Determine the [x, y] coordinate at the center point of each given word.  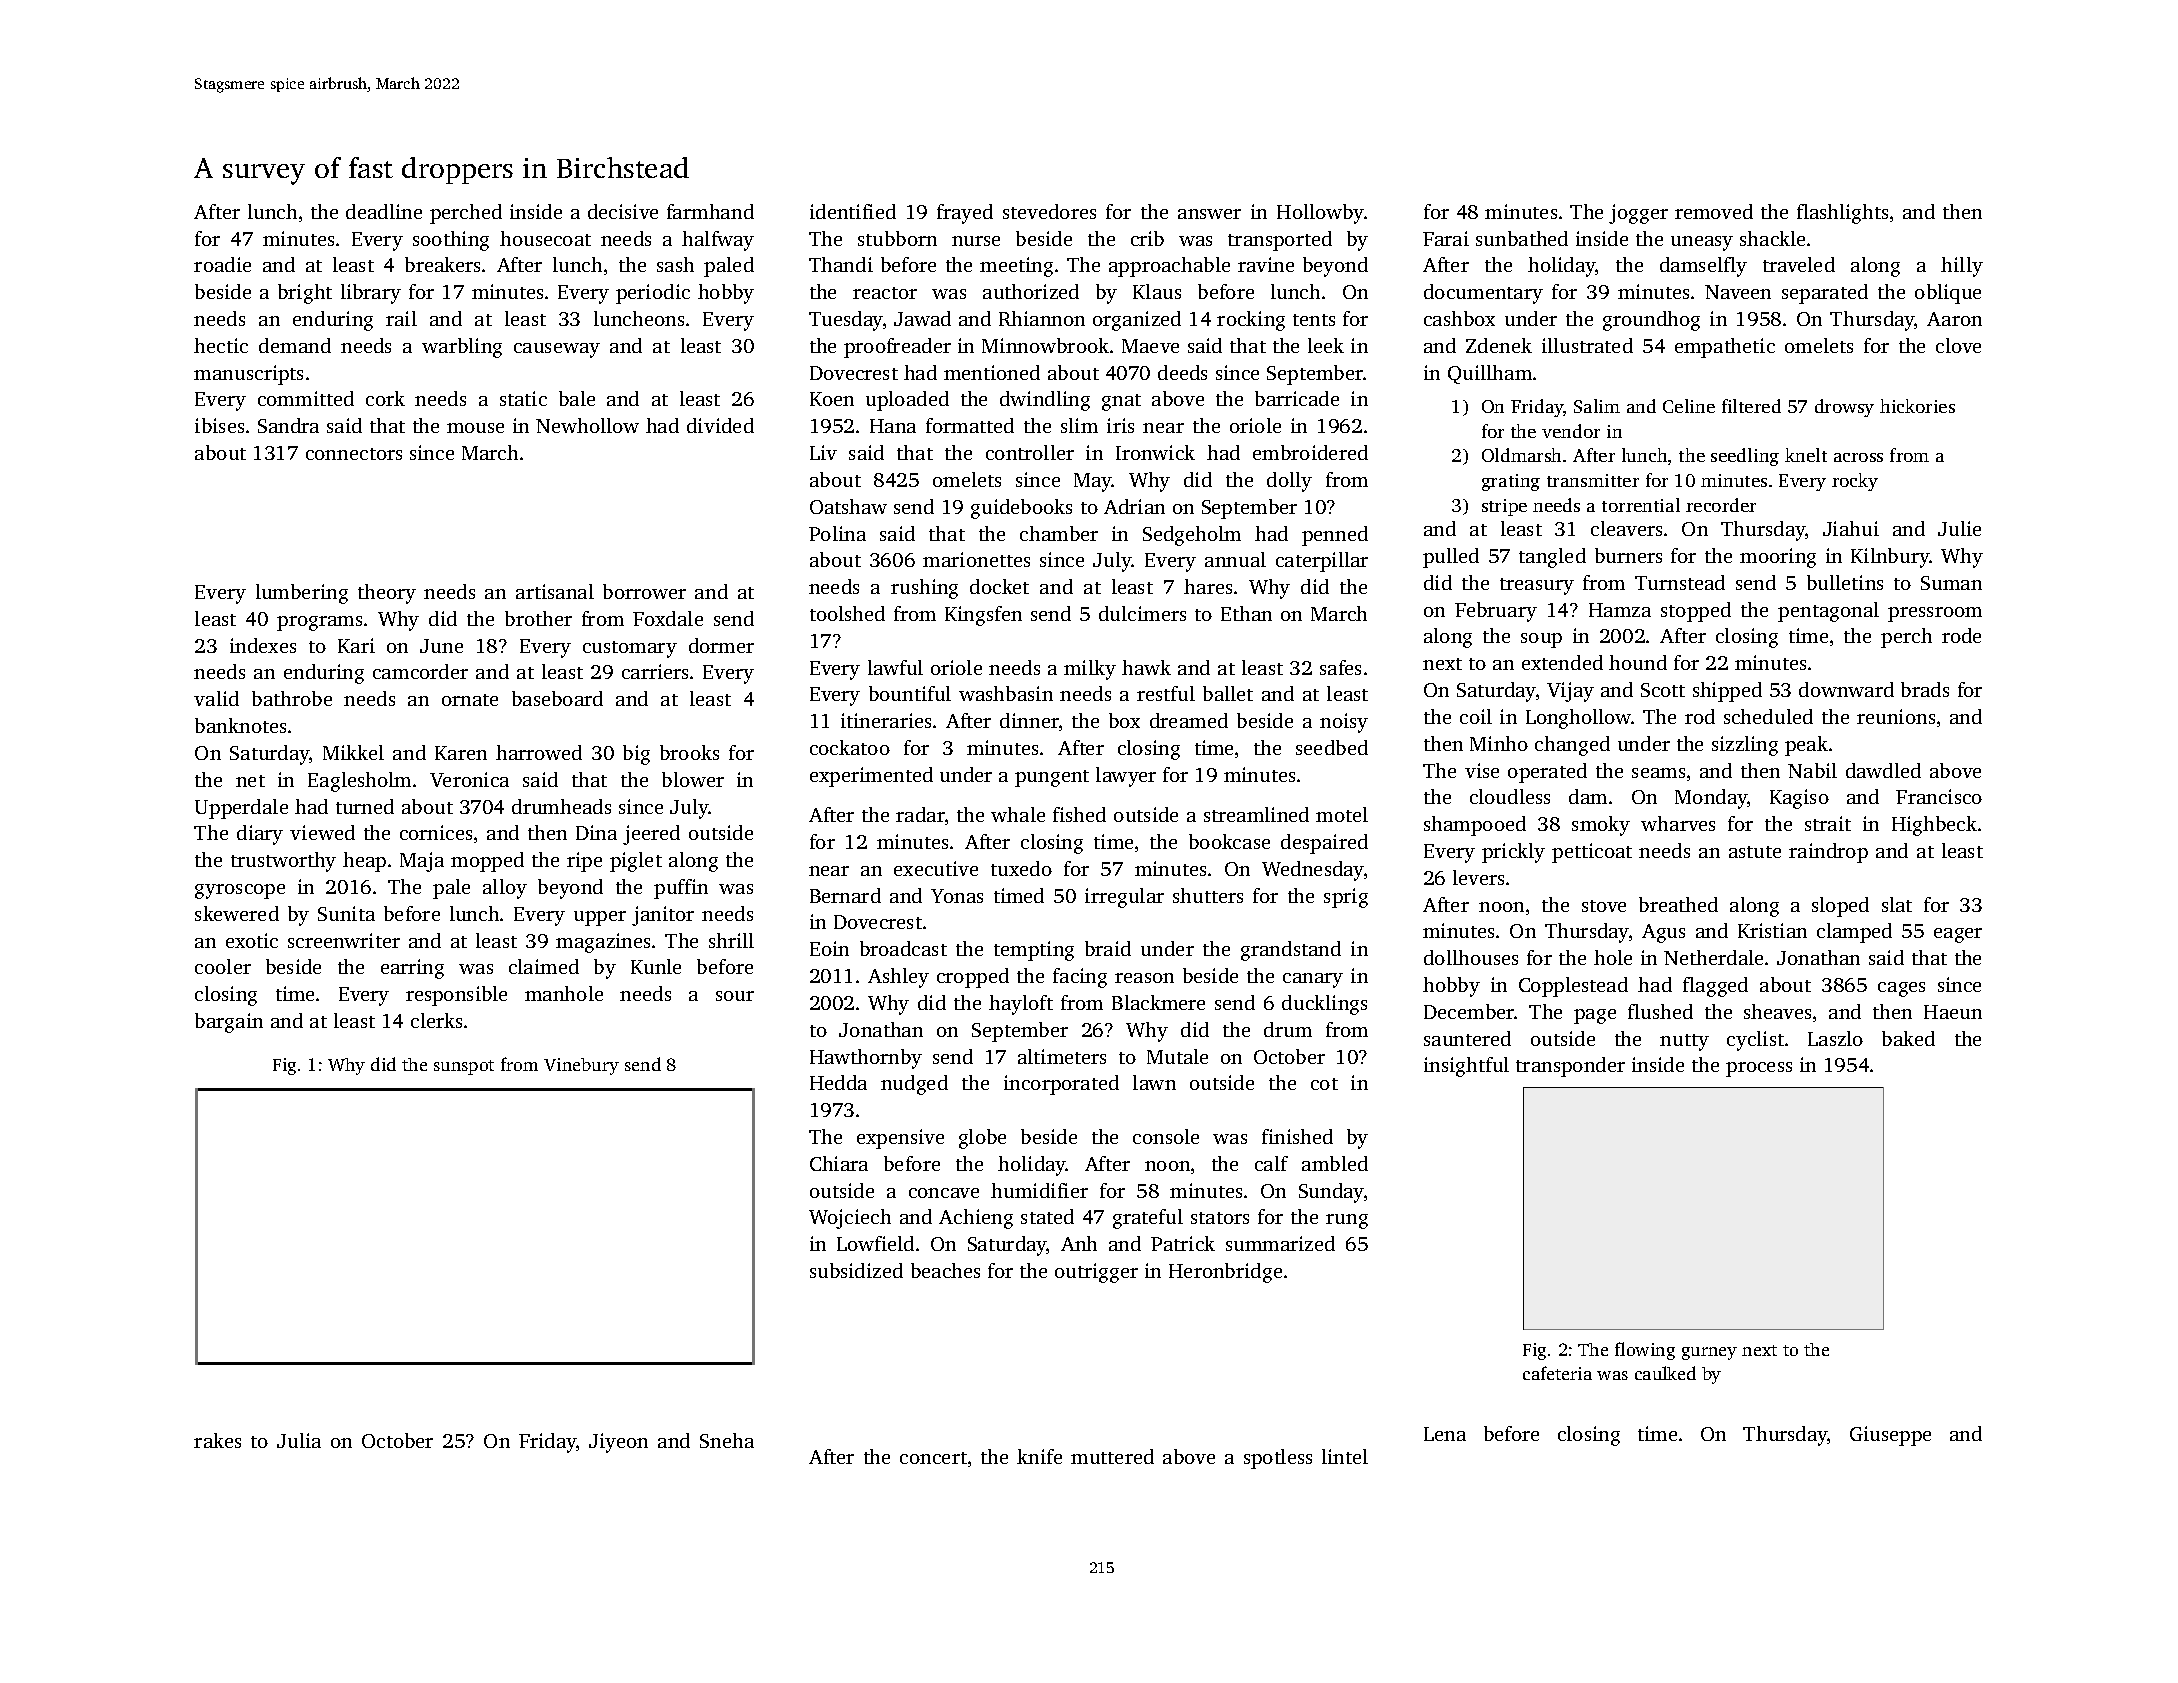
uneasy [1702, 243]
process [1759, 1069]
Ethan [1246, 613]
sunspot [464, 1067]
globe [982, 1139]
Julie [1959, 528]
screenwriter [344, 940]
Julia [299, 1440]
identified [853, 211]
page [1595, 1016]
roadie [222, 264]
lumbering [302, 594]
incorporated [1061, 1085]
